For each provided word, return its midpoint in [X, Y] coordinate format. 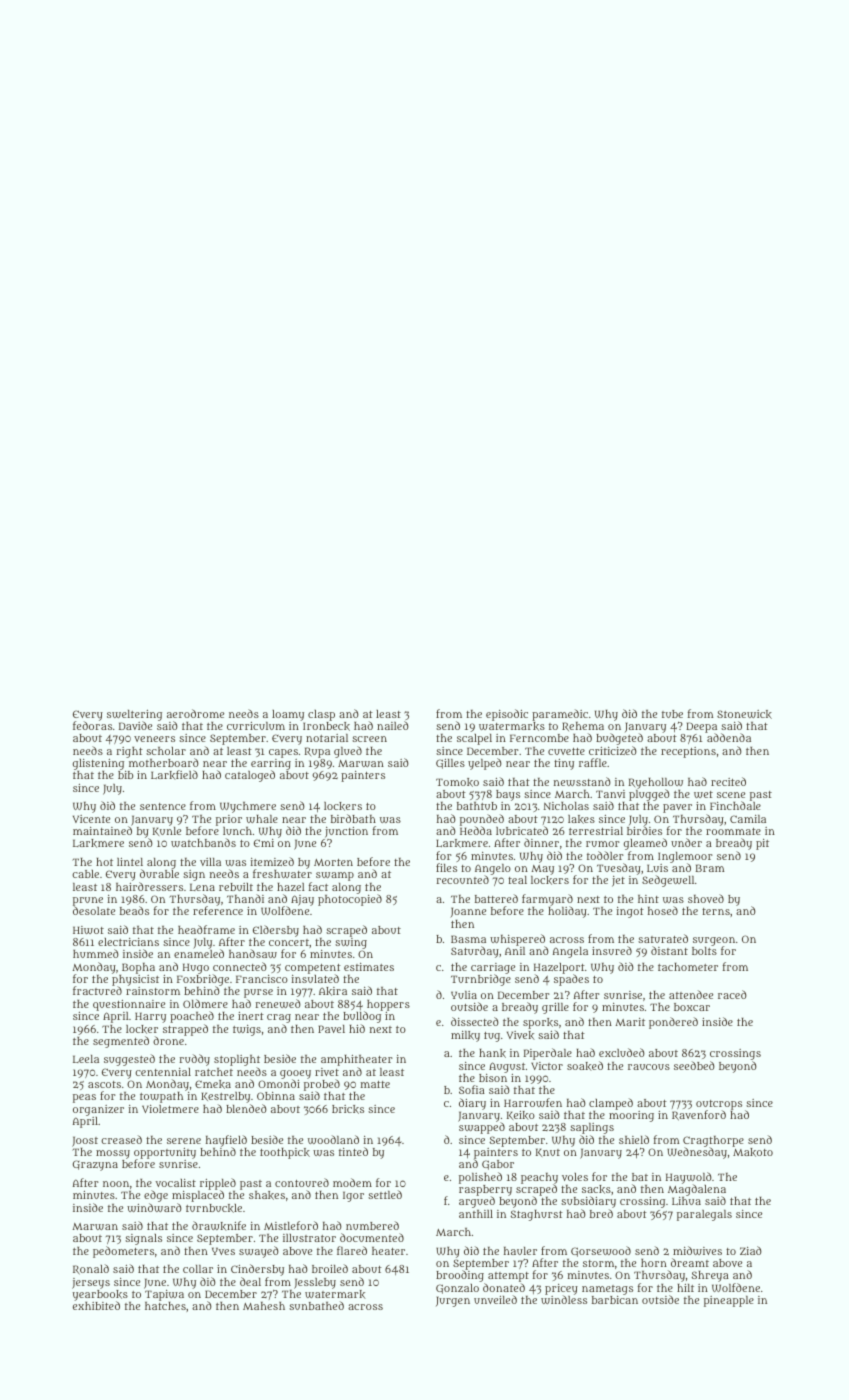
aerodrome [195, 713]
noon [116, 1184]
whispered [517, 940]
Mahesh [264, 1306]
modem [352, 1182]
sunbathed [316, 1305]
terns [716, 911]
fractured [97, 991]
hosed [663, 910]
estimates [369, 967]
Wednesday [697, 1153]
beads [134, 910]
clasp [321, 715]
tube [672, 714]
